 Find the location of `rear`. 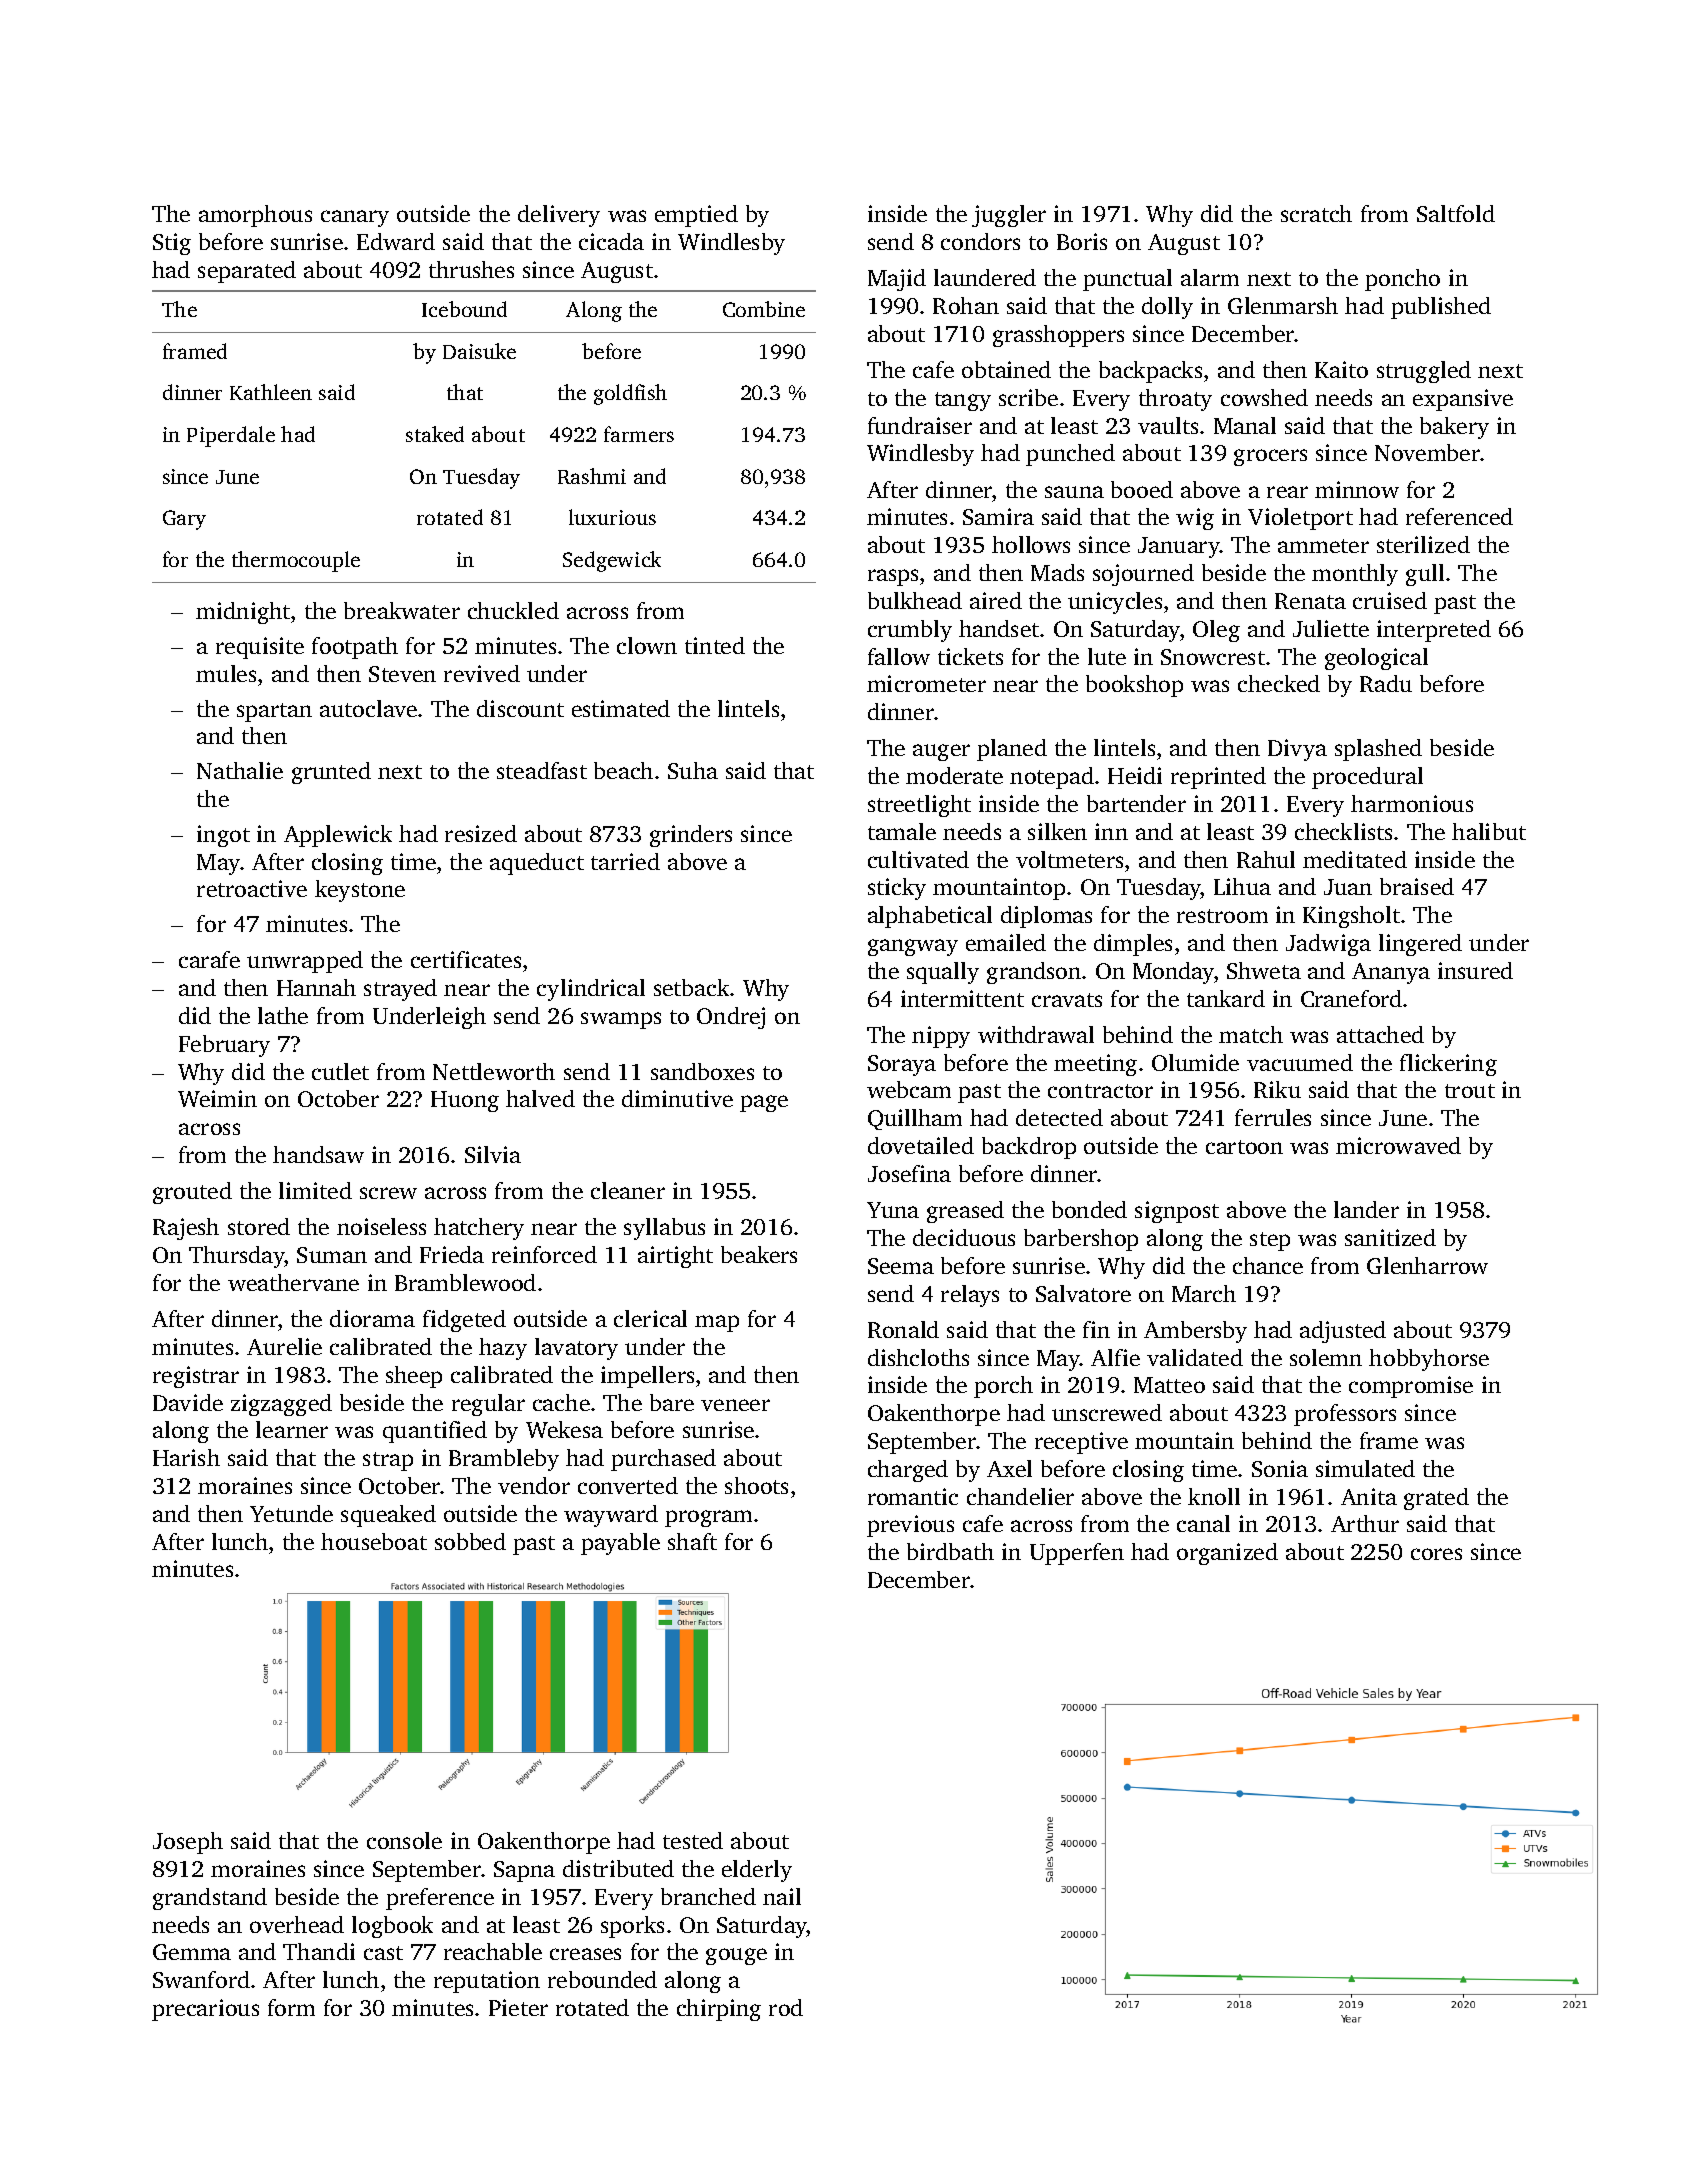

rear is located at coordinates (1287, 492).
